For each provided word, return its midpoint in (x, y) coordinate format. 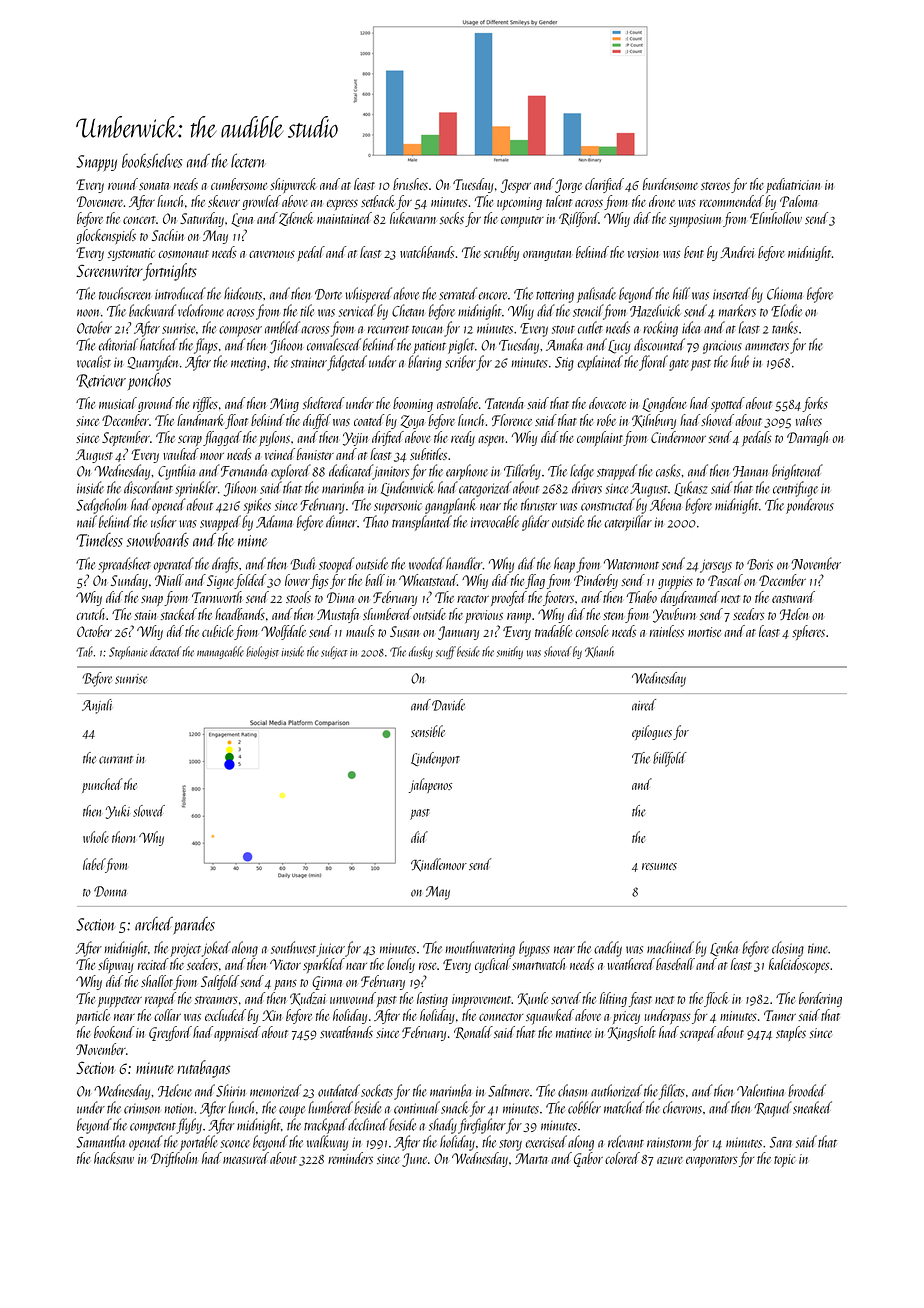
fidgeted (347, 363)
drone (662, 201)
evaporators (712, 1161)
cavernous (272, 254)
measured (246, 1158)
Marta (531, 1158)
